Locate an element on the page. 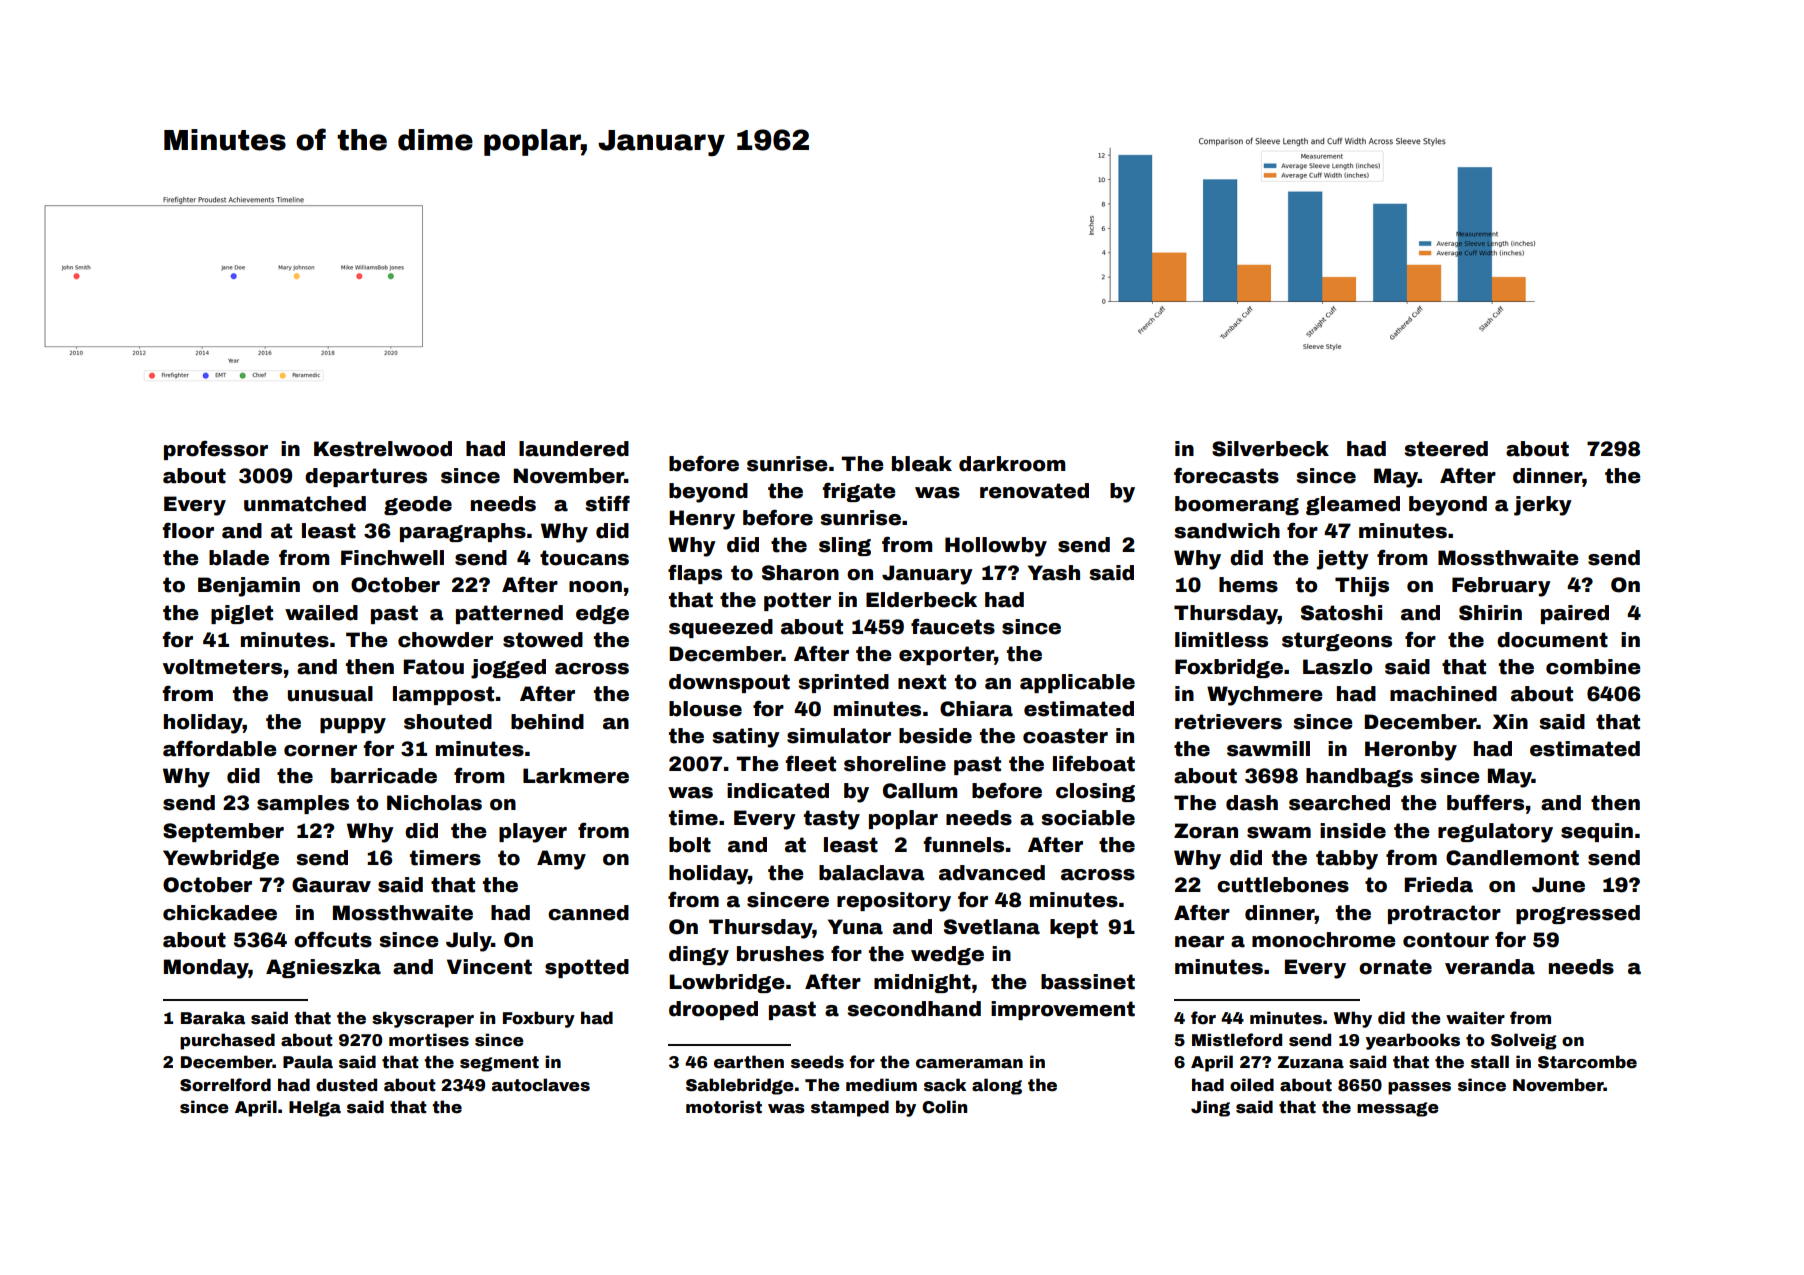 This document has height=1275, width=1804. progressed is located at coordinates (1578, 914).
